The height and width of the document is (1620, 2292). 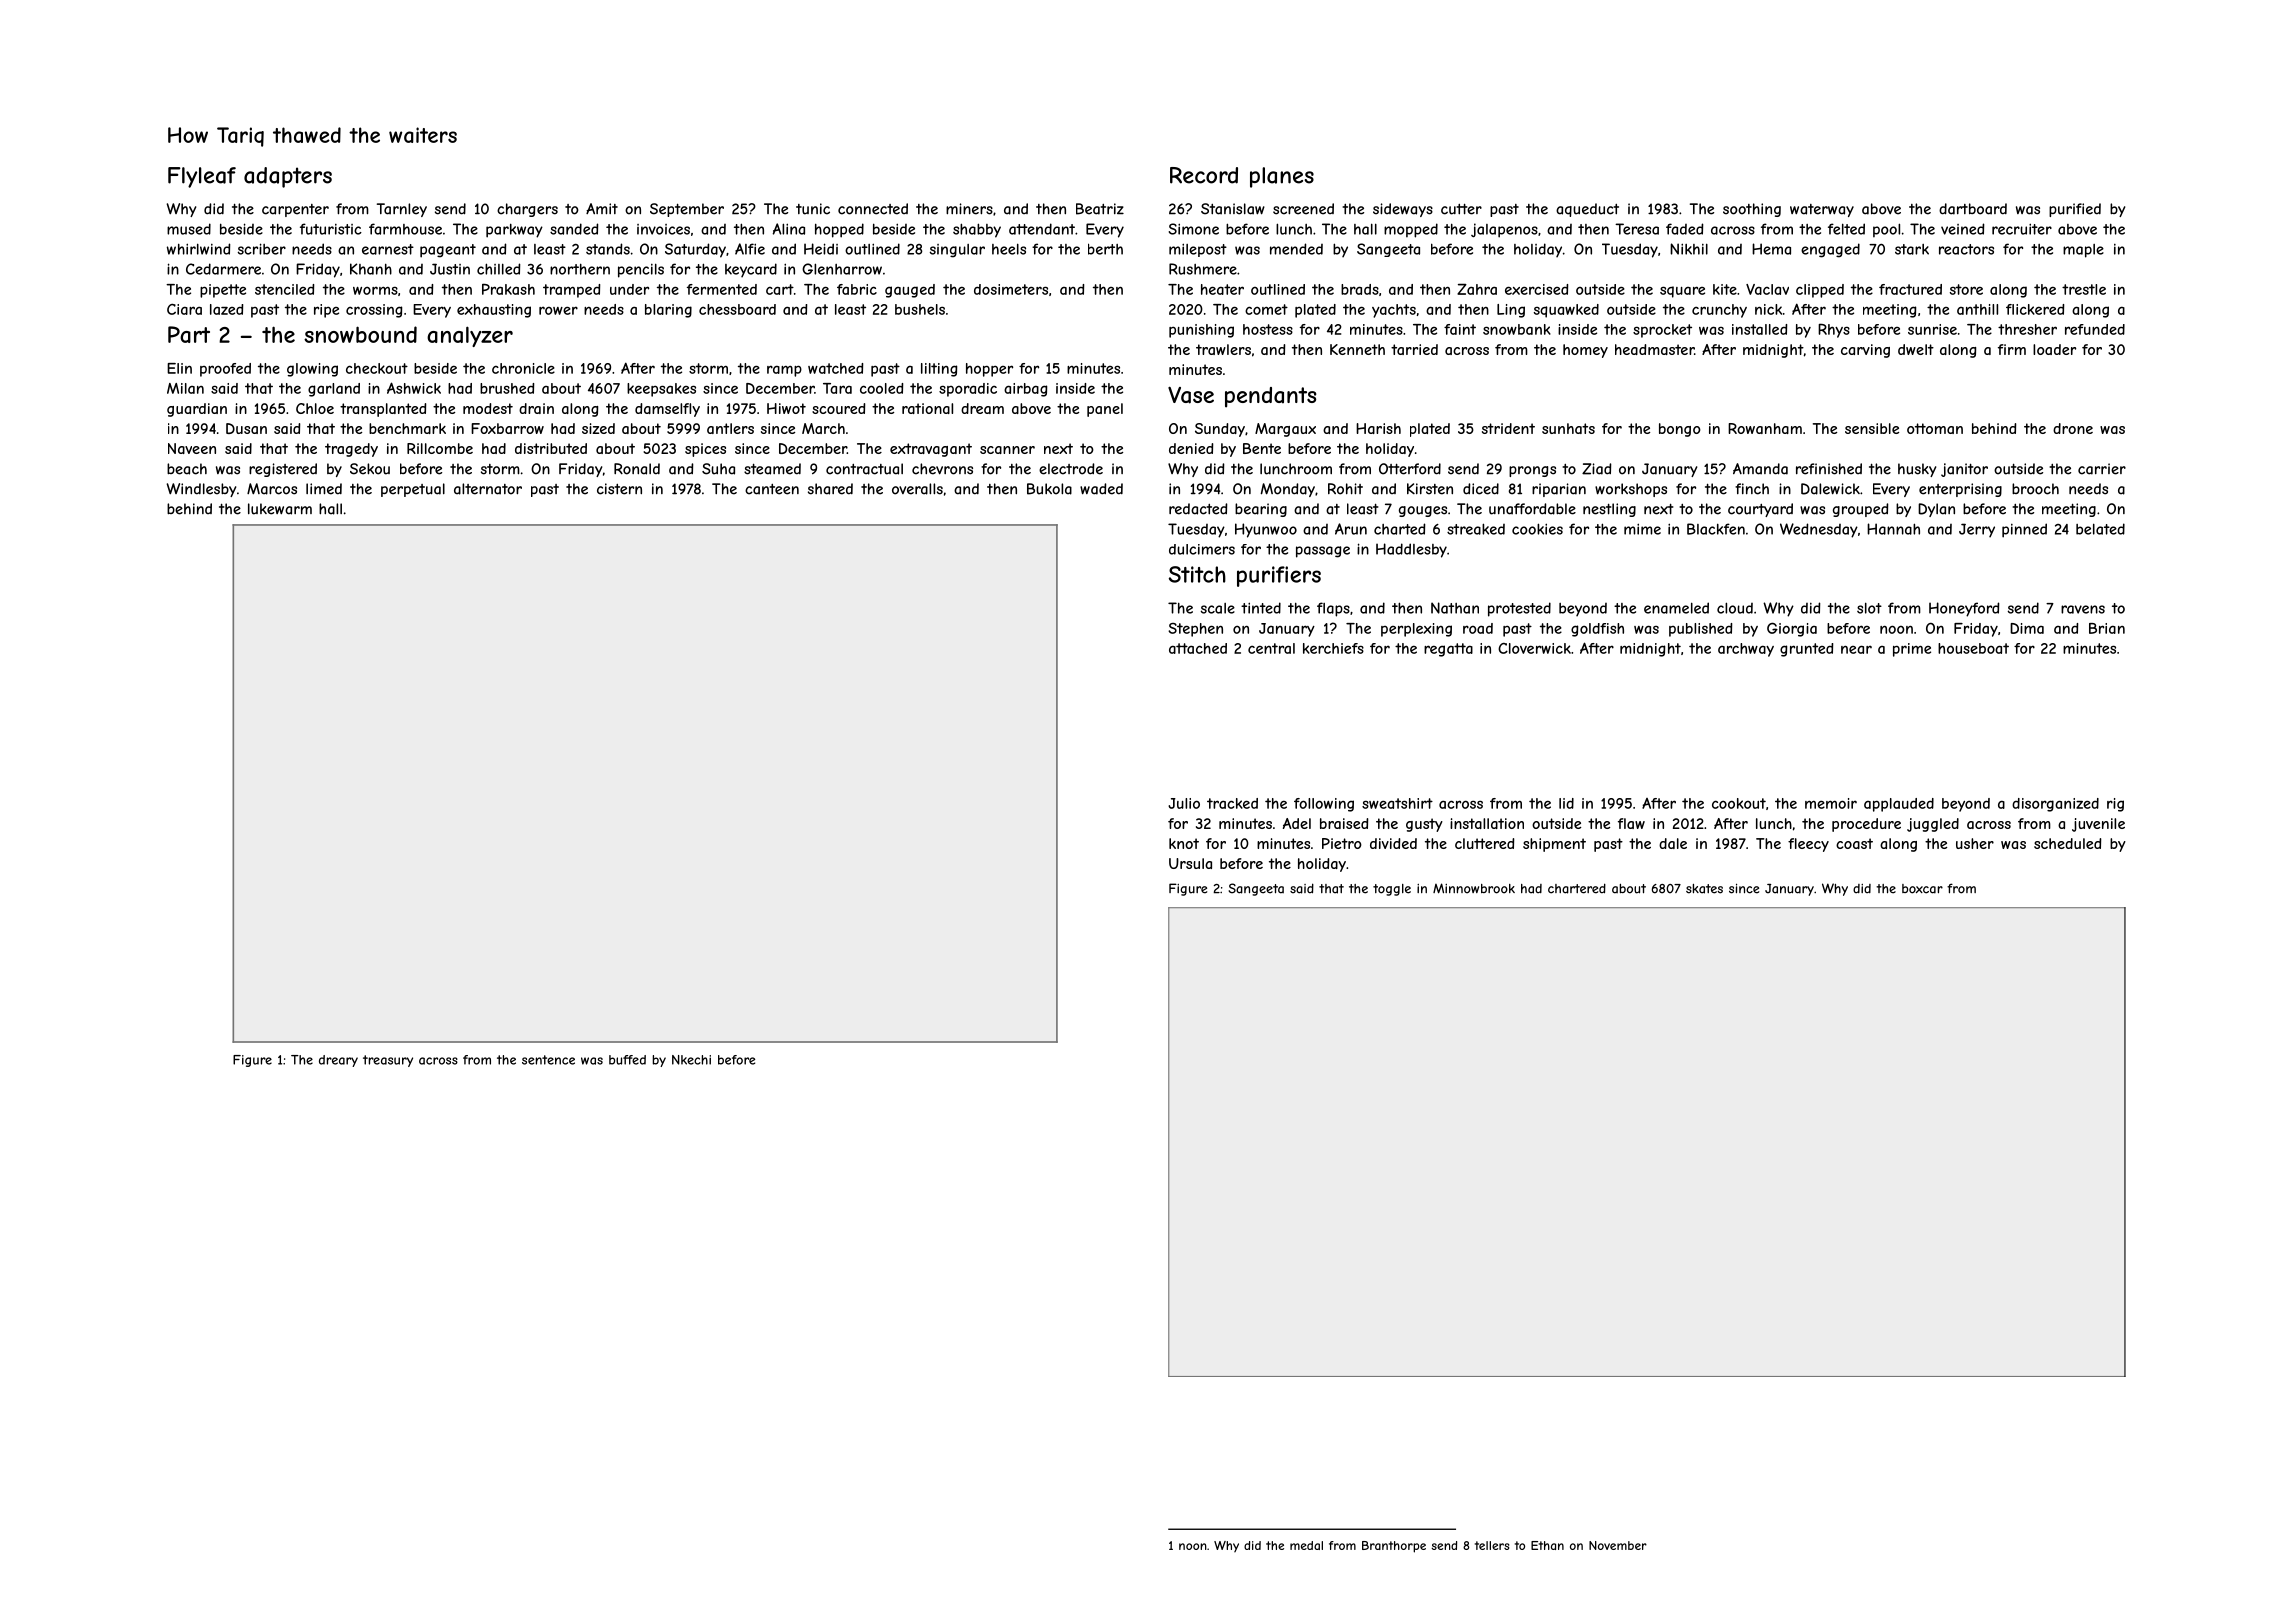 I want to click on Record, so click(x=1204, y=175).
